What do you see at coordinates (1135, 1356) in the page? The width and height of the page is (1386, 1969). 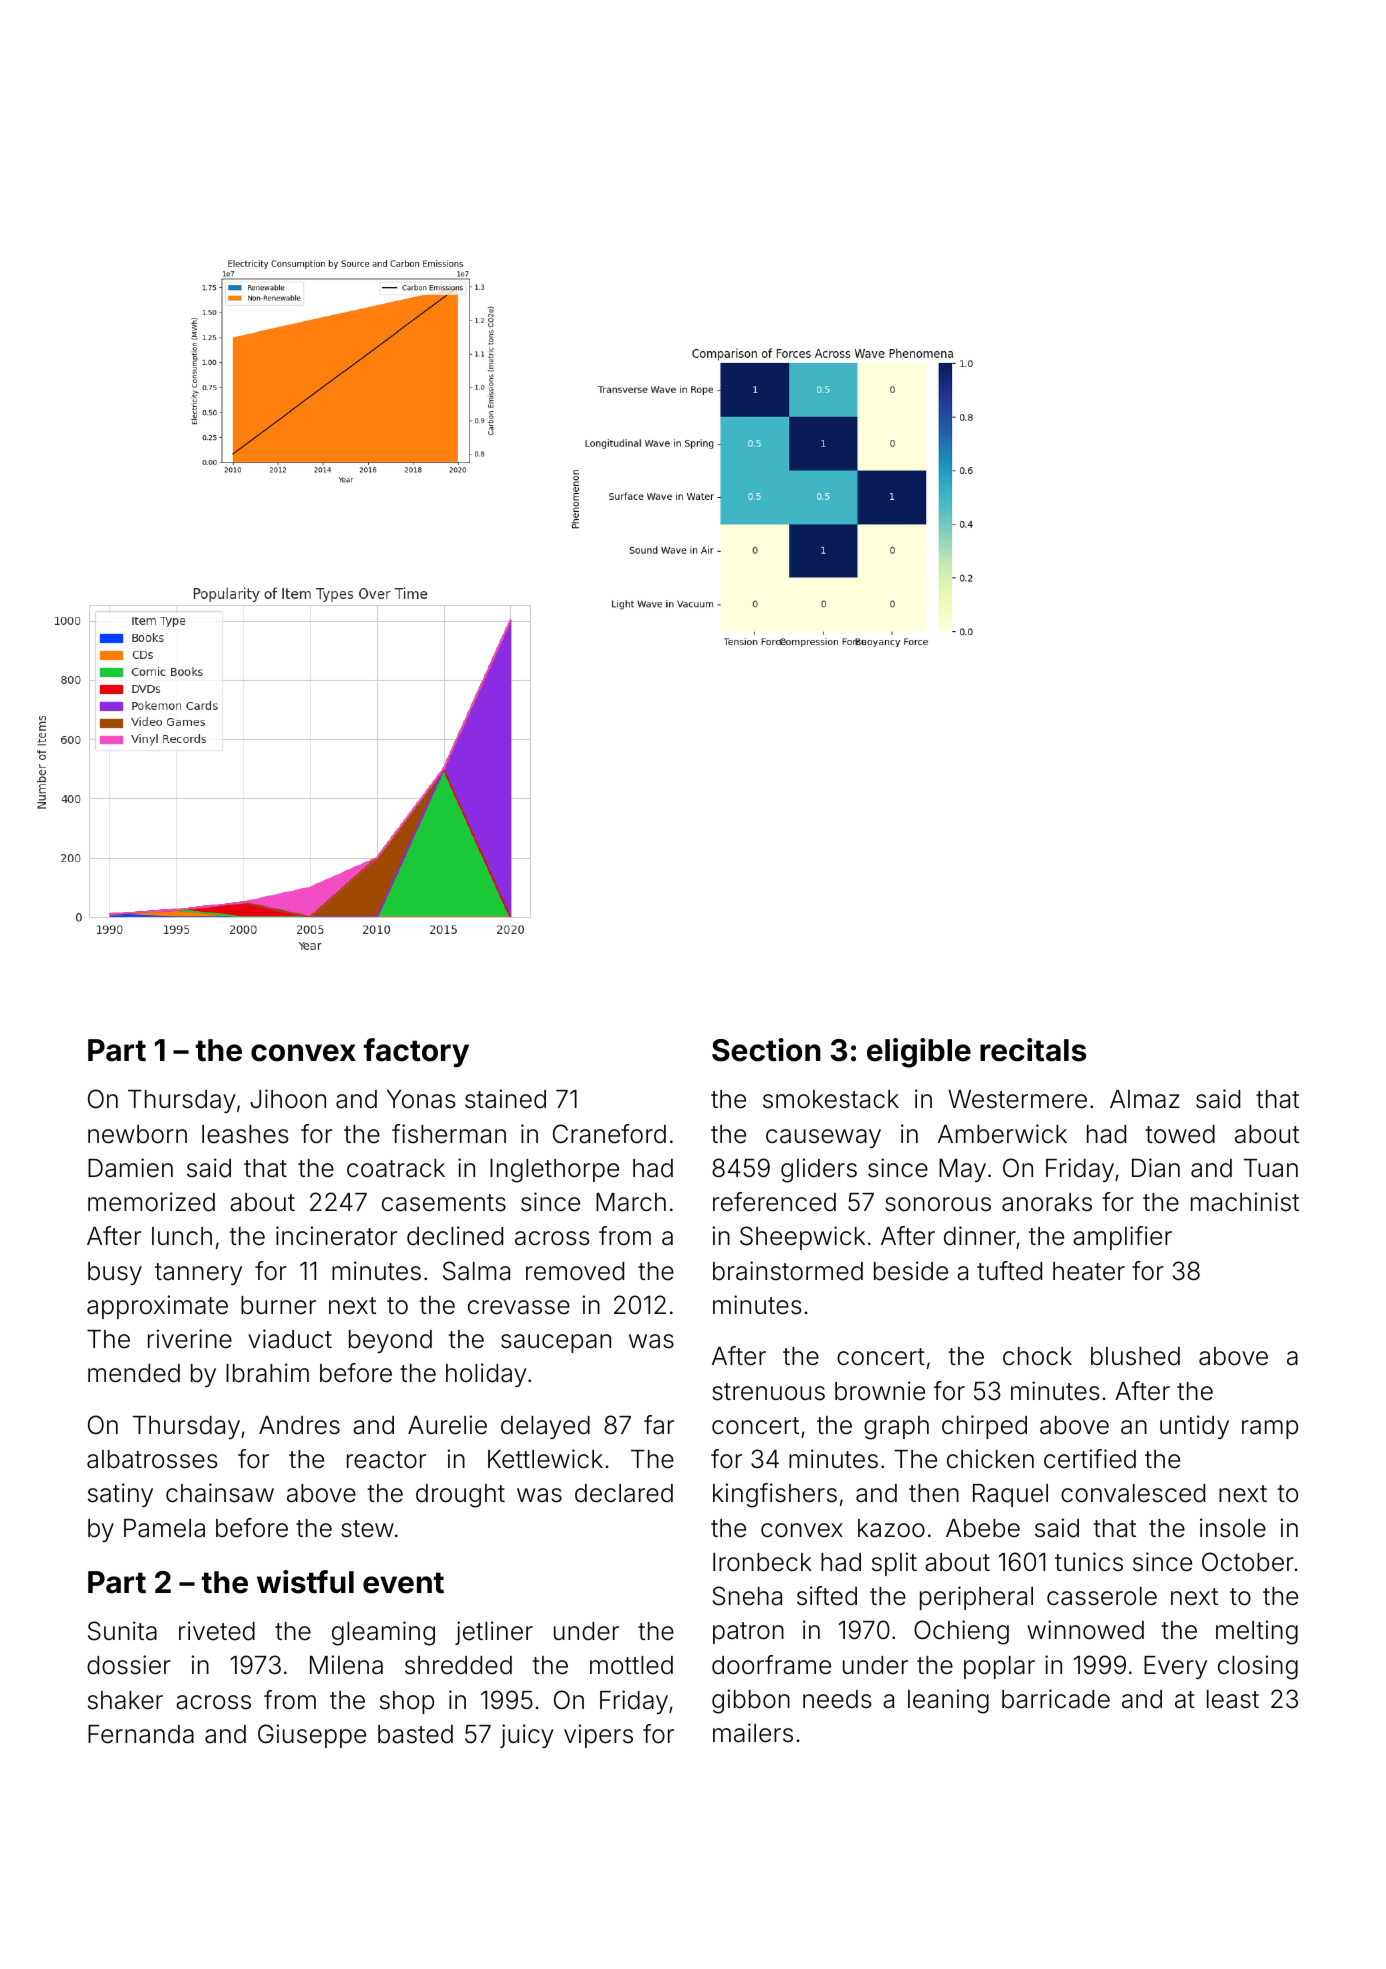 I see `blushed` at bounding box center [1135, 1356].
